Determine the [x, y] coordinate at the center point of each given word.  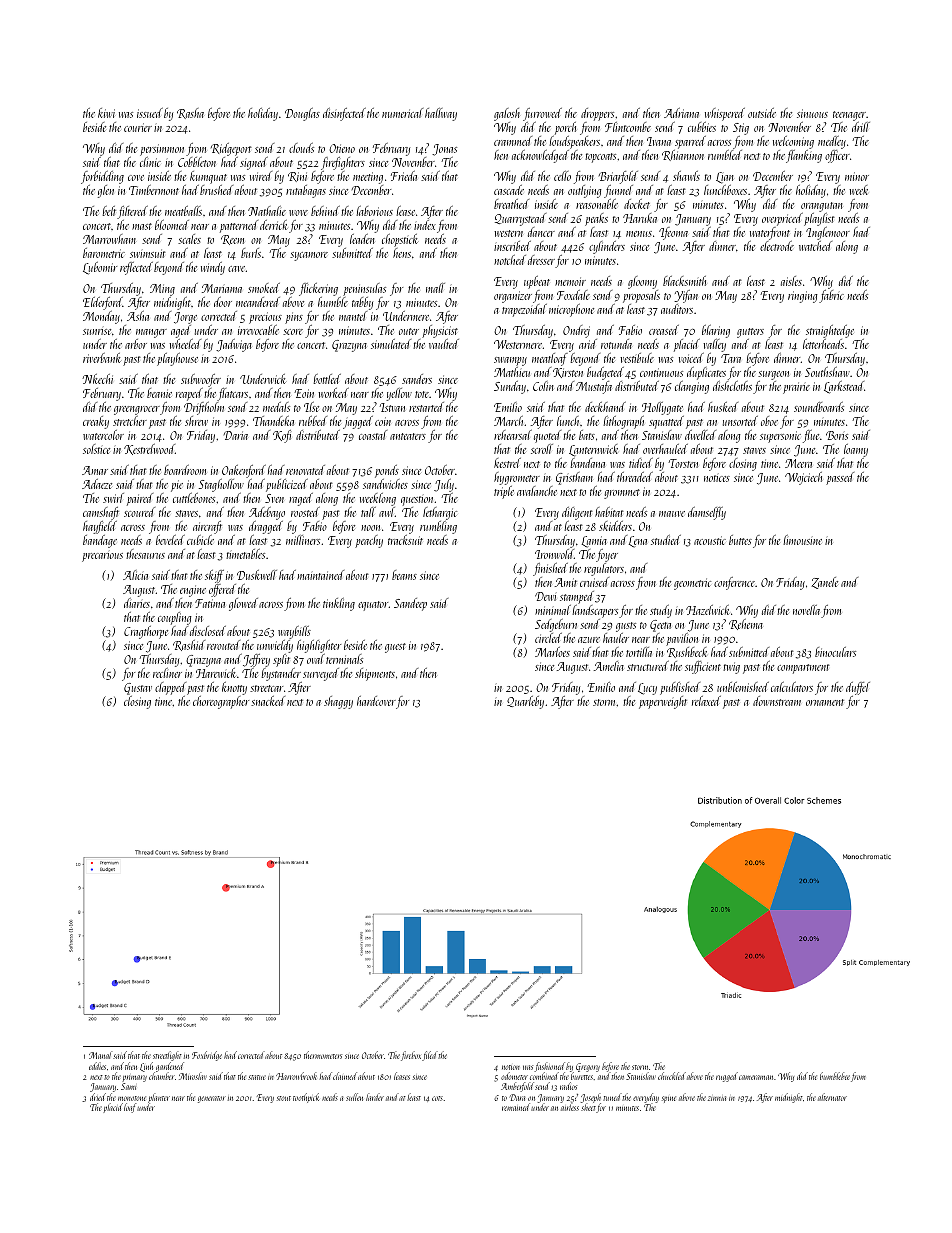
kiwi [106, 113]
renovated [305, 470]
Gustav [138, 689]
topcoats [600, 158]
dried [98, 1097]
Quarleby [525, 702]
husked [723, 407]
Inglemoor [828, 233]
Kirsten [568, 373]
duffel [858, 688]
